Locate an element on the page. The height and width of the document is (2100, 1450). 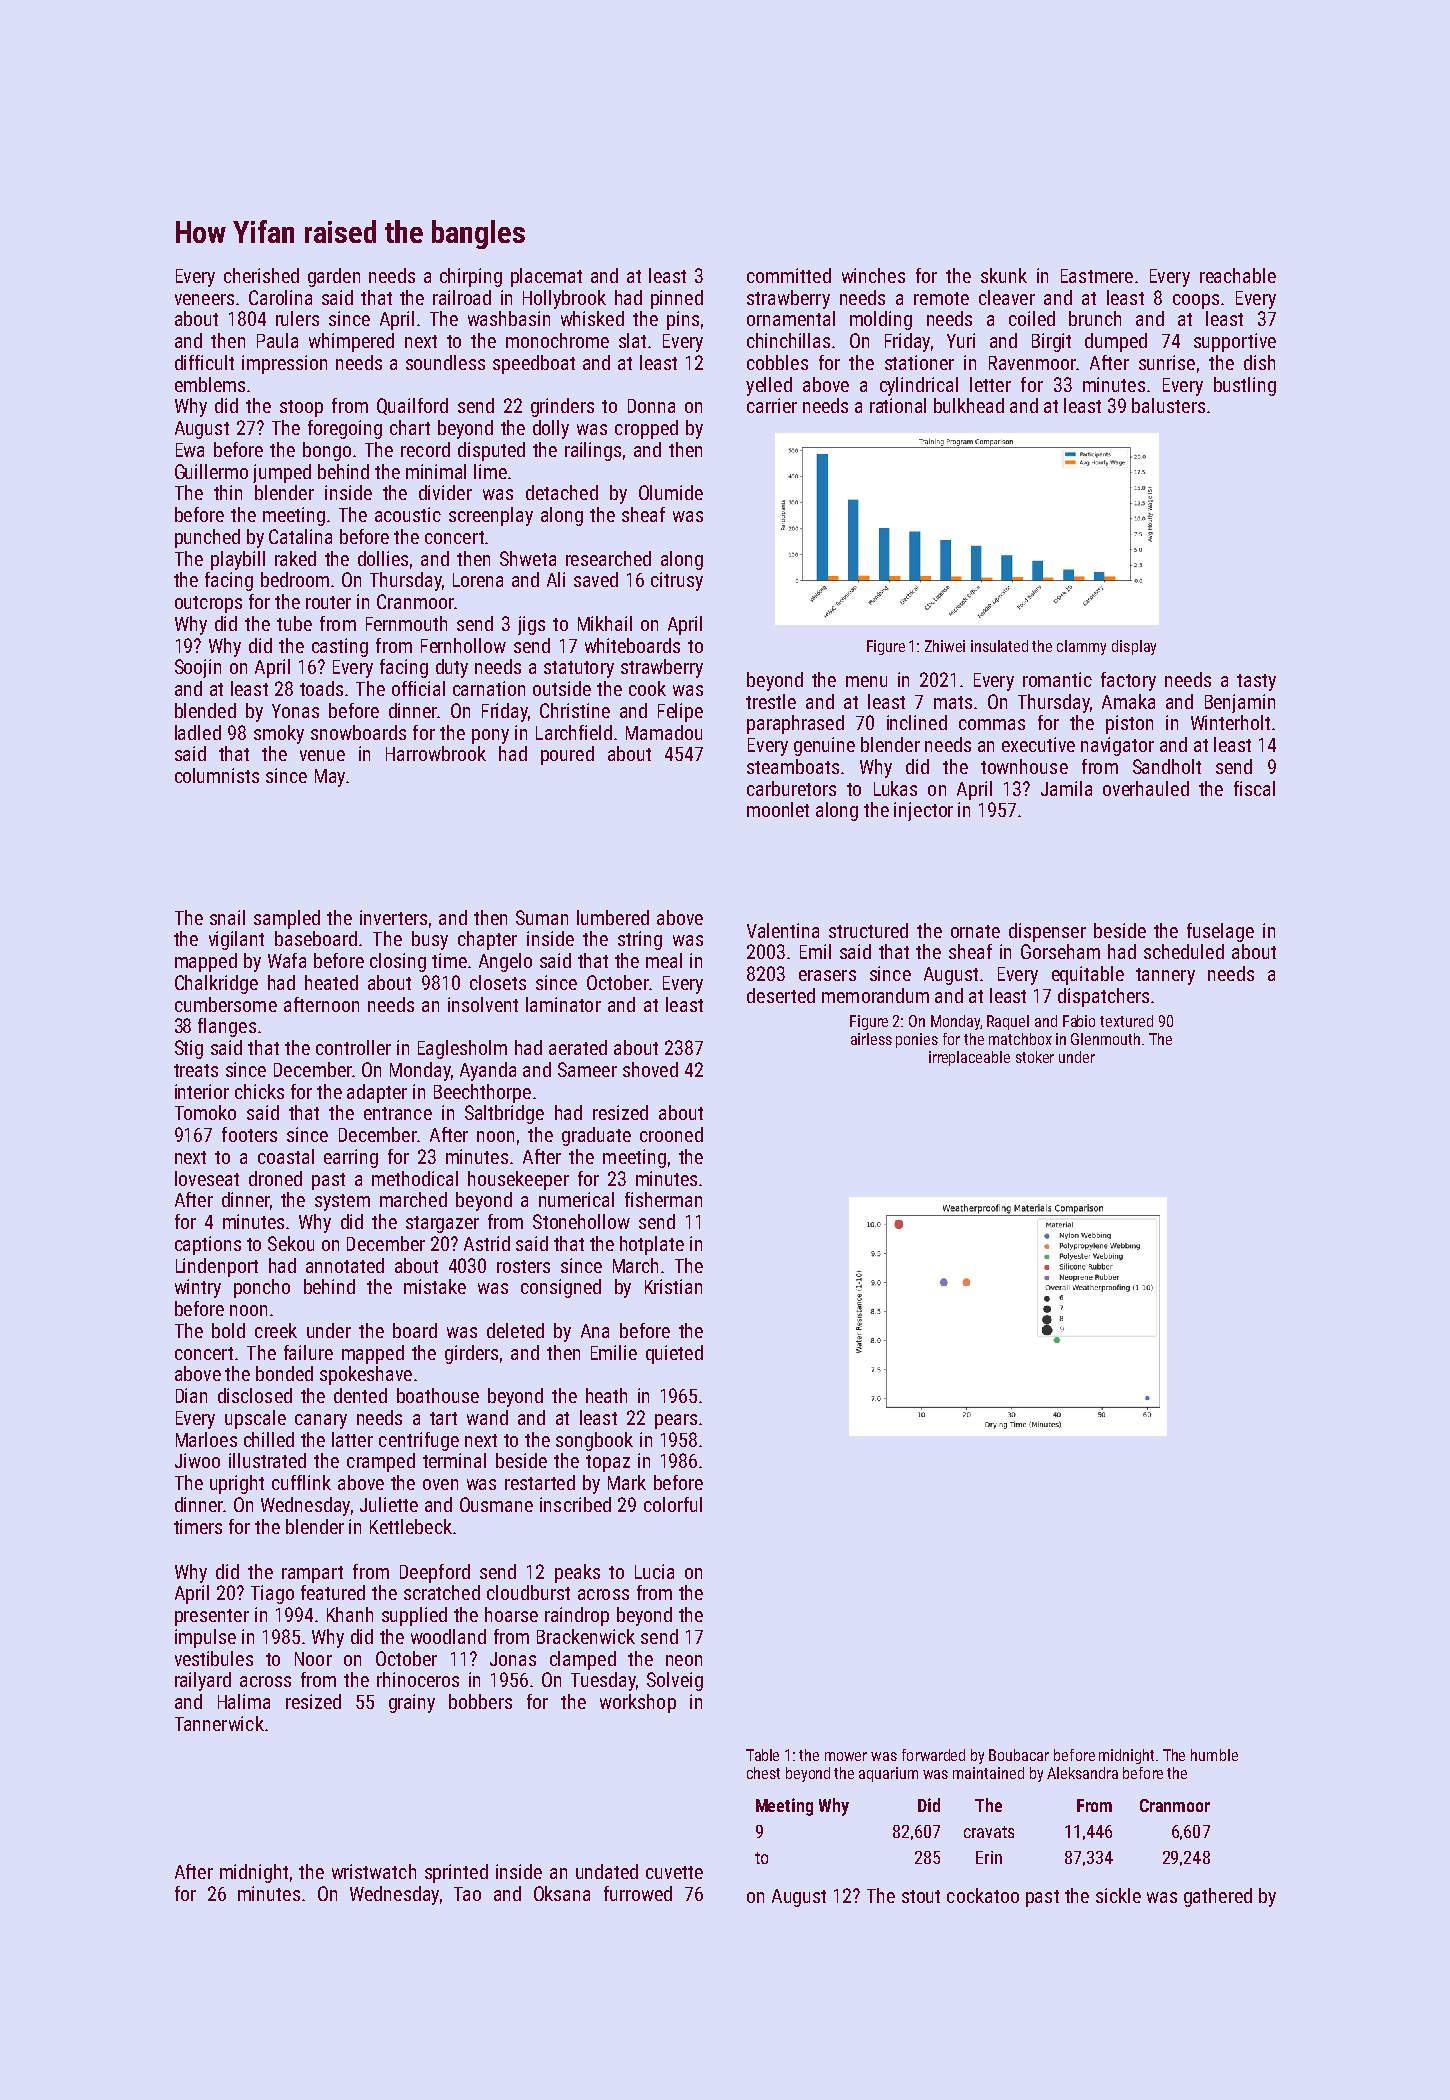
trestle is located at coordinates (771, 701).
